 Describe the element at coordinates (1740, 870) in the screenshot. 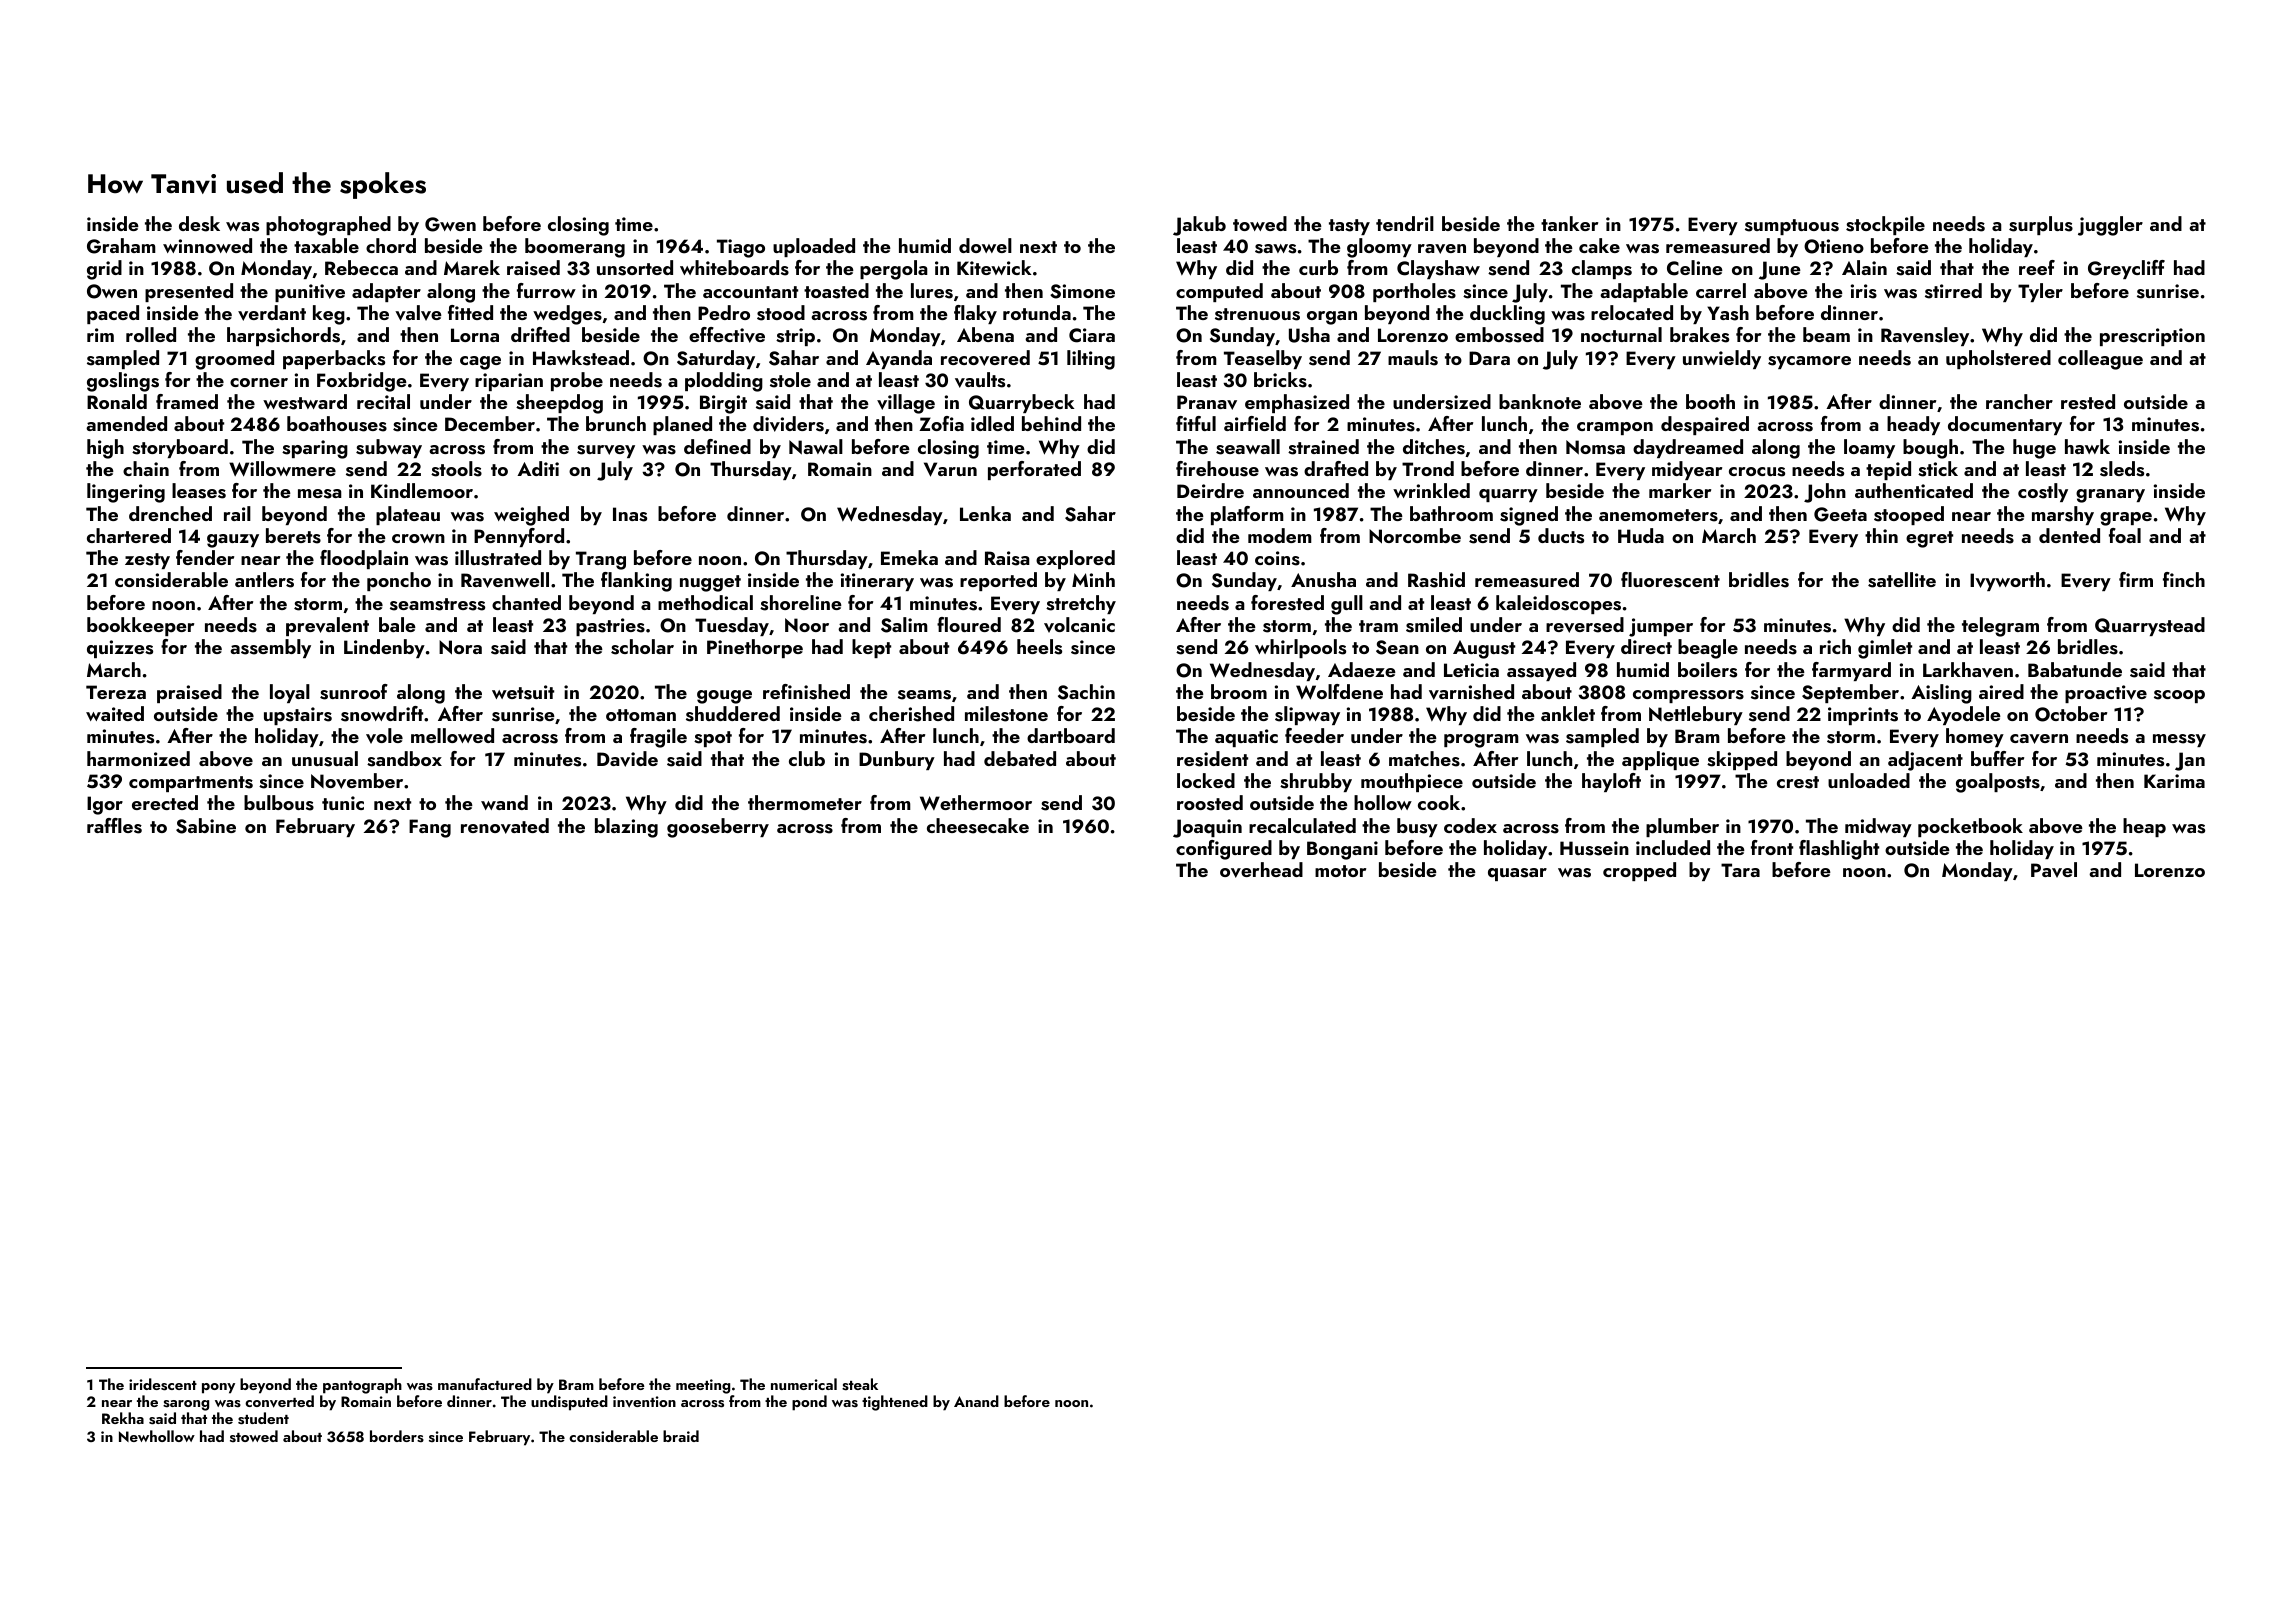

I see `Tara` at that location.
